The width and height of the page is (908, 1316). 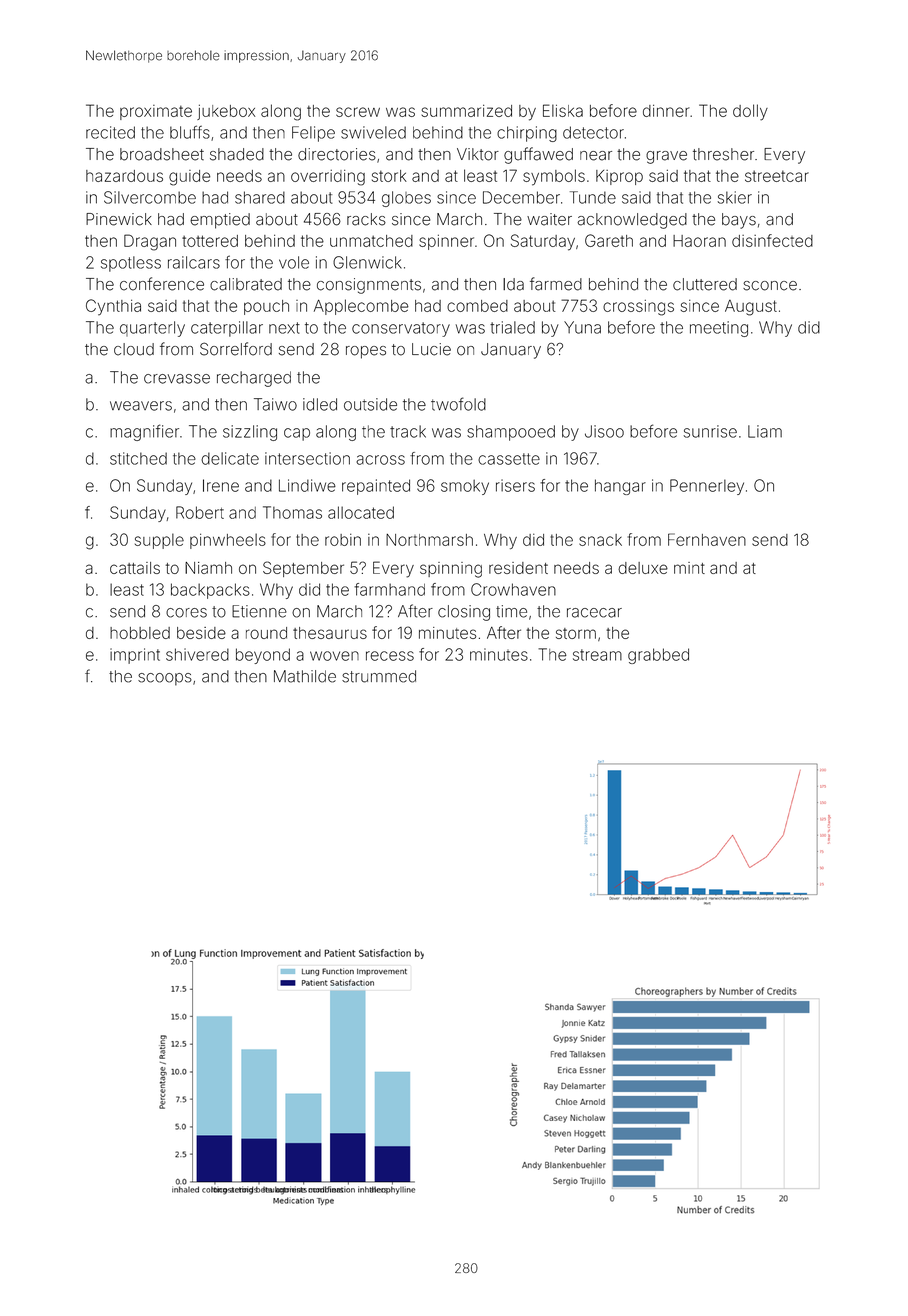 I want to click on weavers, so click(x=141, y=406).
